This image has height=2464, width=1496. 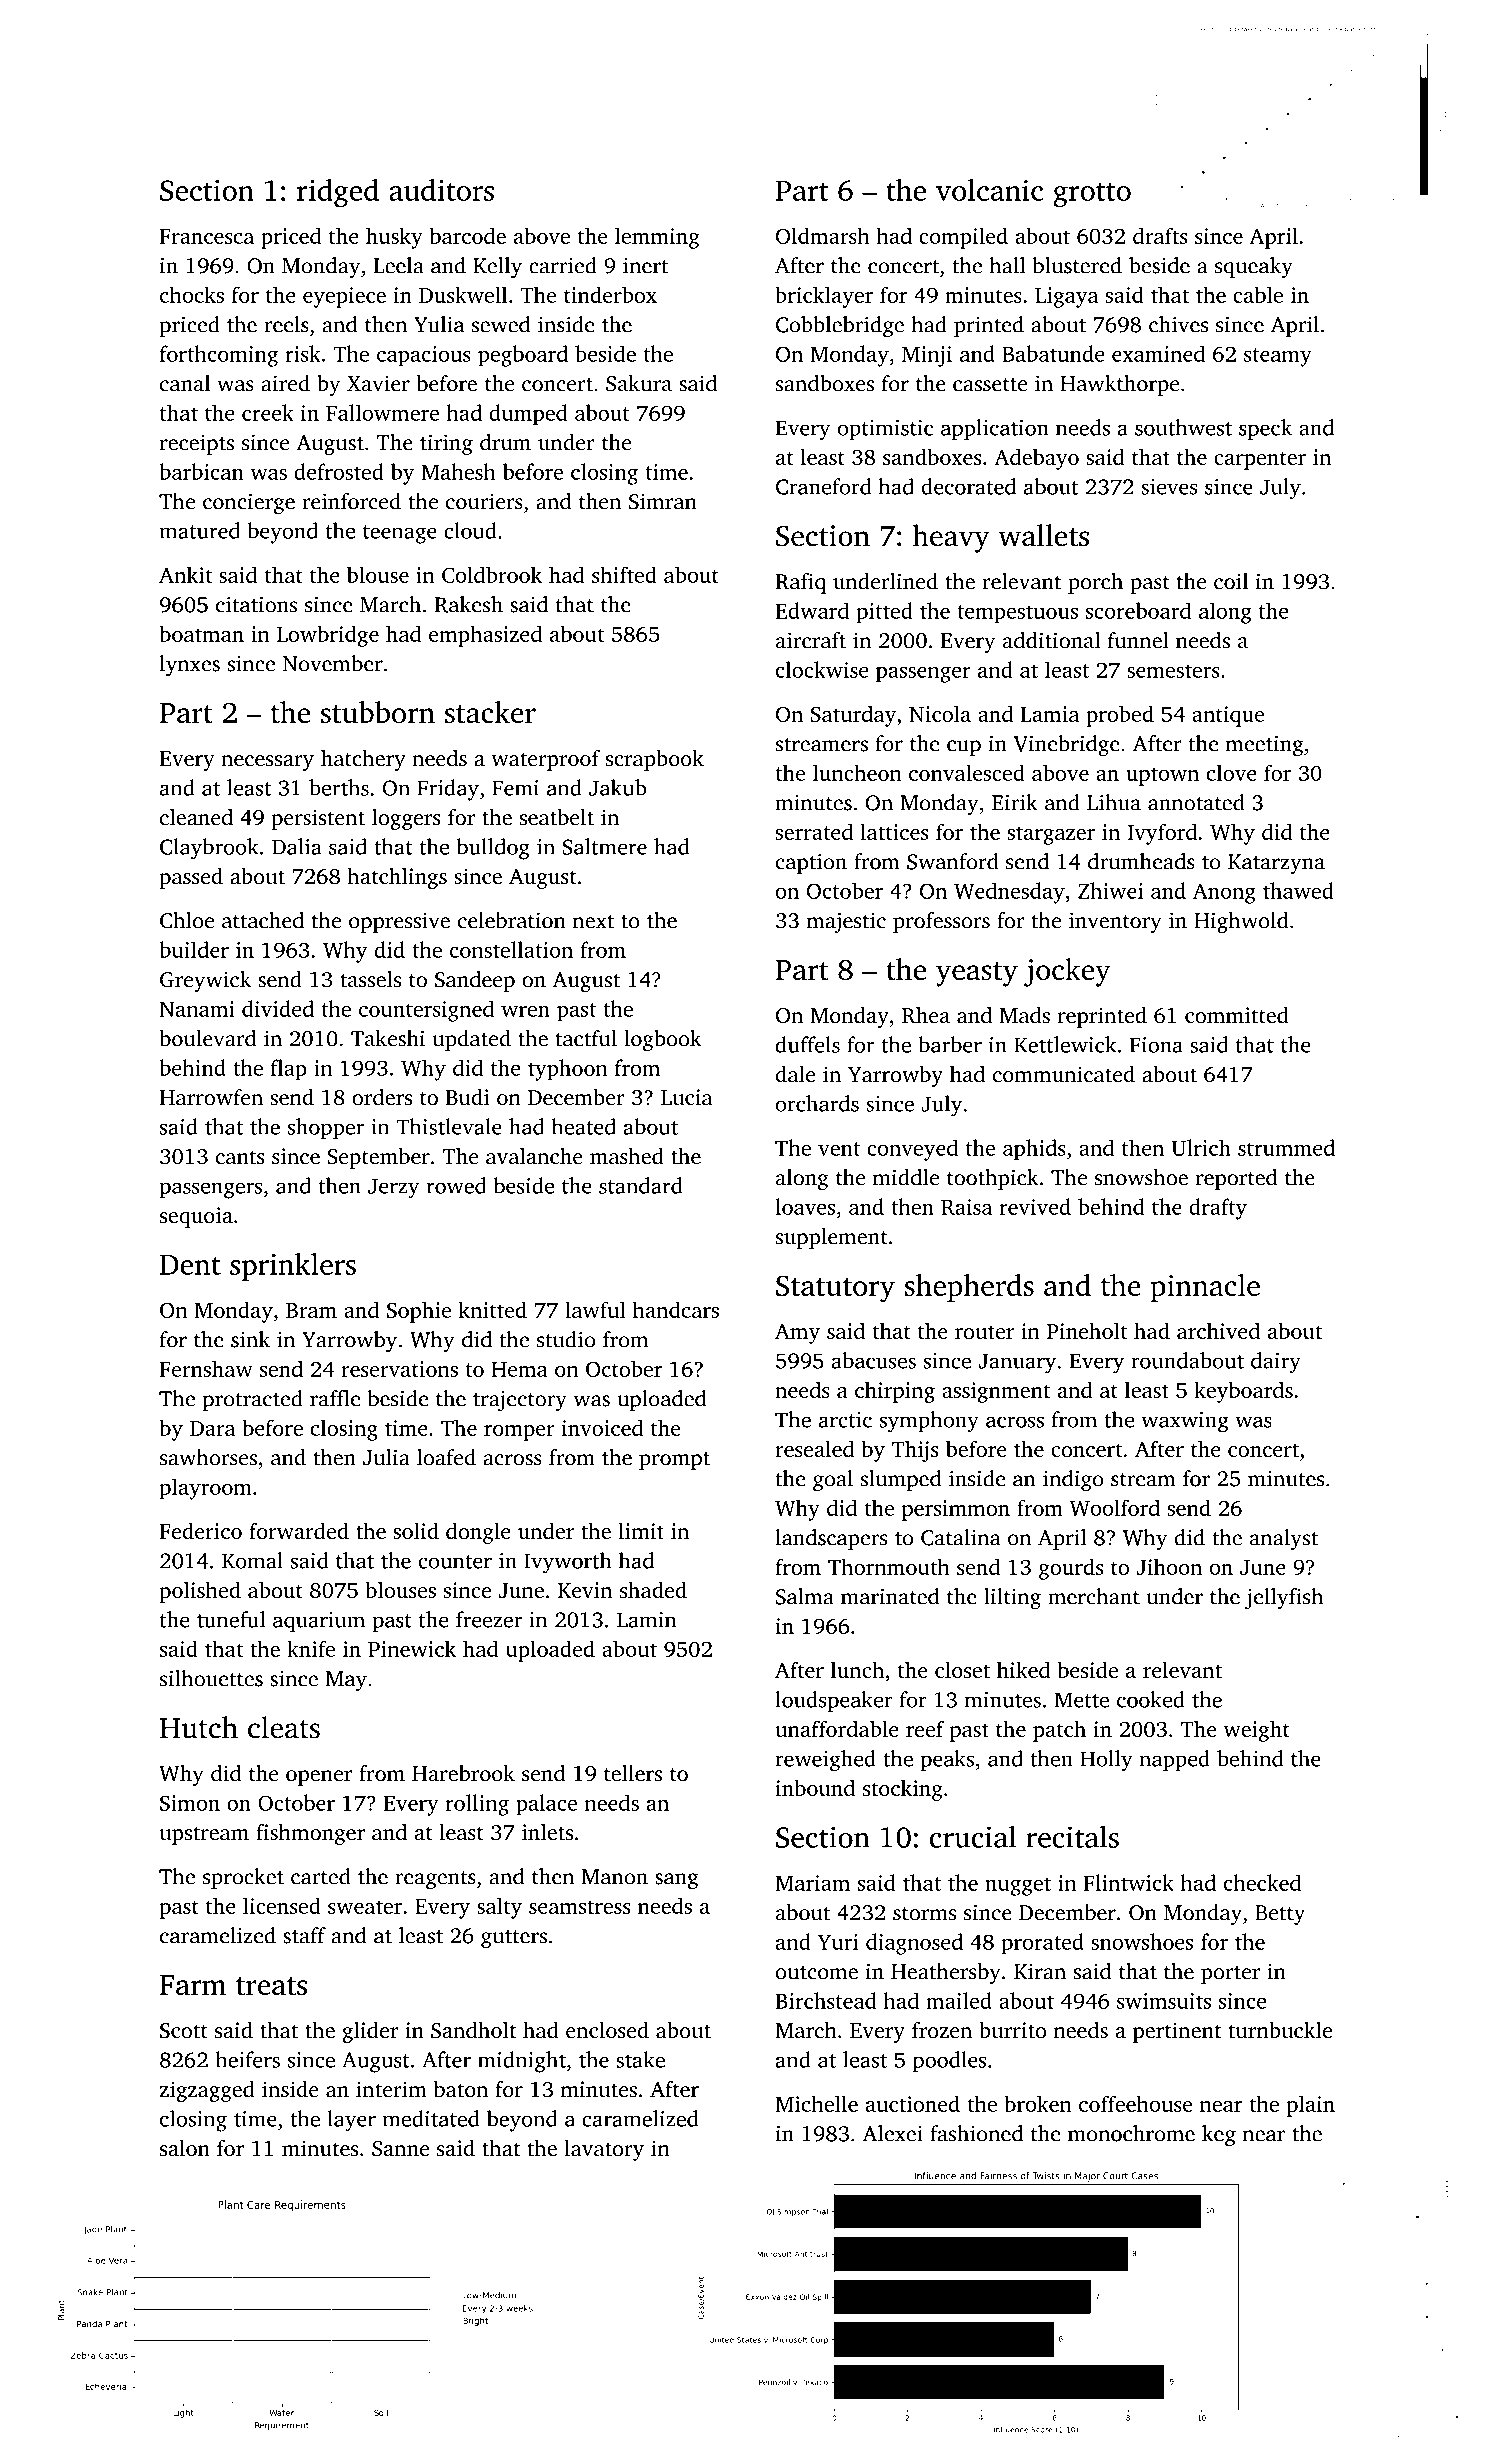 What do you see at coordinates (639, 383) in the image?
I see `Sakura` at bounding box center [639, 383].
